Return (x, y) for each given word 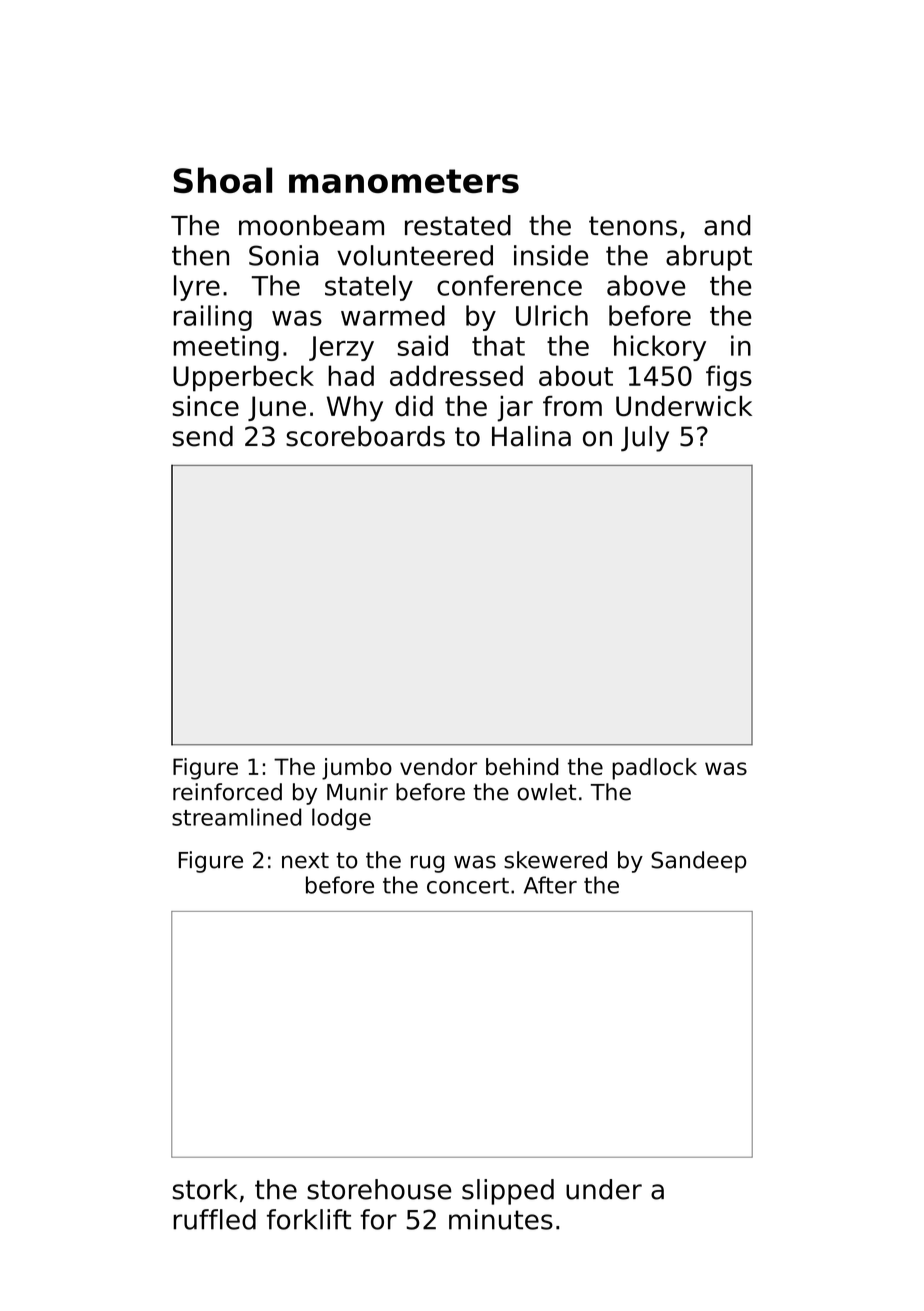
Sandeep (699, 862)
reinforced (227, 792)
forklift (309, 1219)
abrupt (709, 258)
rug (427, 864)
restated (458, 225)
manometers (404, 181)
